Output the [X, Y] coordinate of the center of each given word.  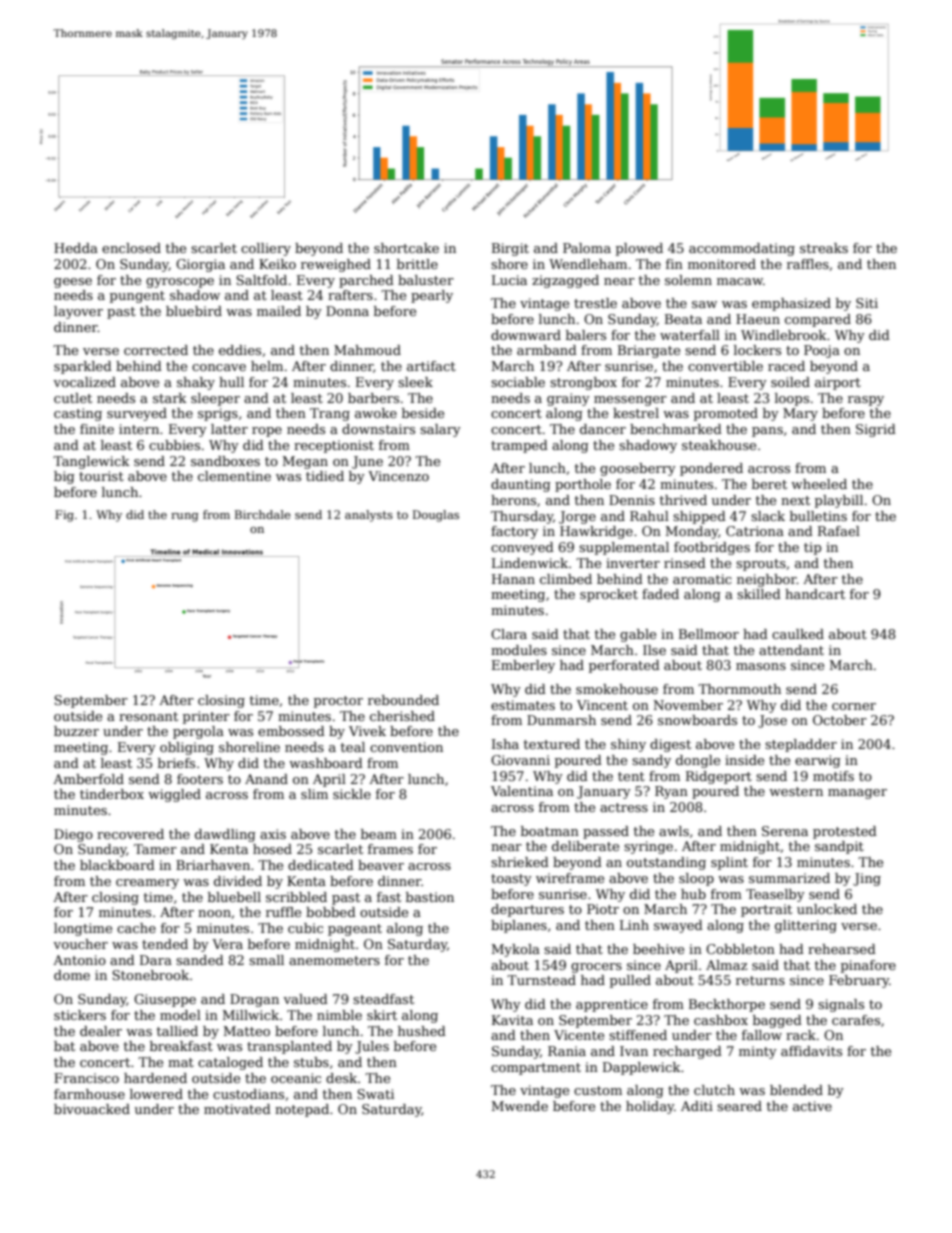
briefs [176, 763]
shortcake [406, 248]
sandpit [839, 847]
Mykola [515, 950]
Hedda [76, 248]
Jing [867, 879]
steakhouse [719, 445]
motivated [237, 1109]
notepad [302, 1110]
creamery [147, 884]
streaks [824, 248]
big [64, 477]
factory [514, 532]
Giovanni [520, 760]
